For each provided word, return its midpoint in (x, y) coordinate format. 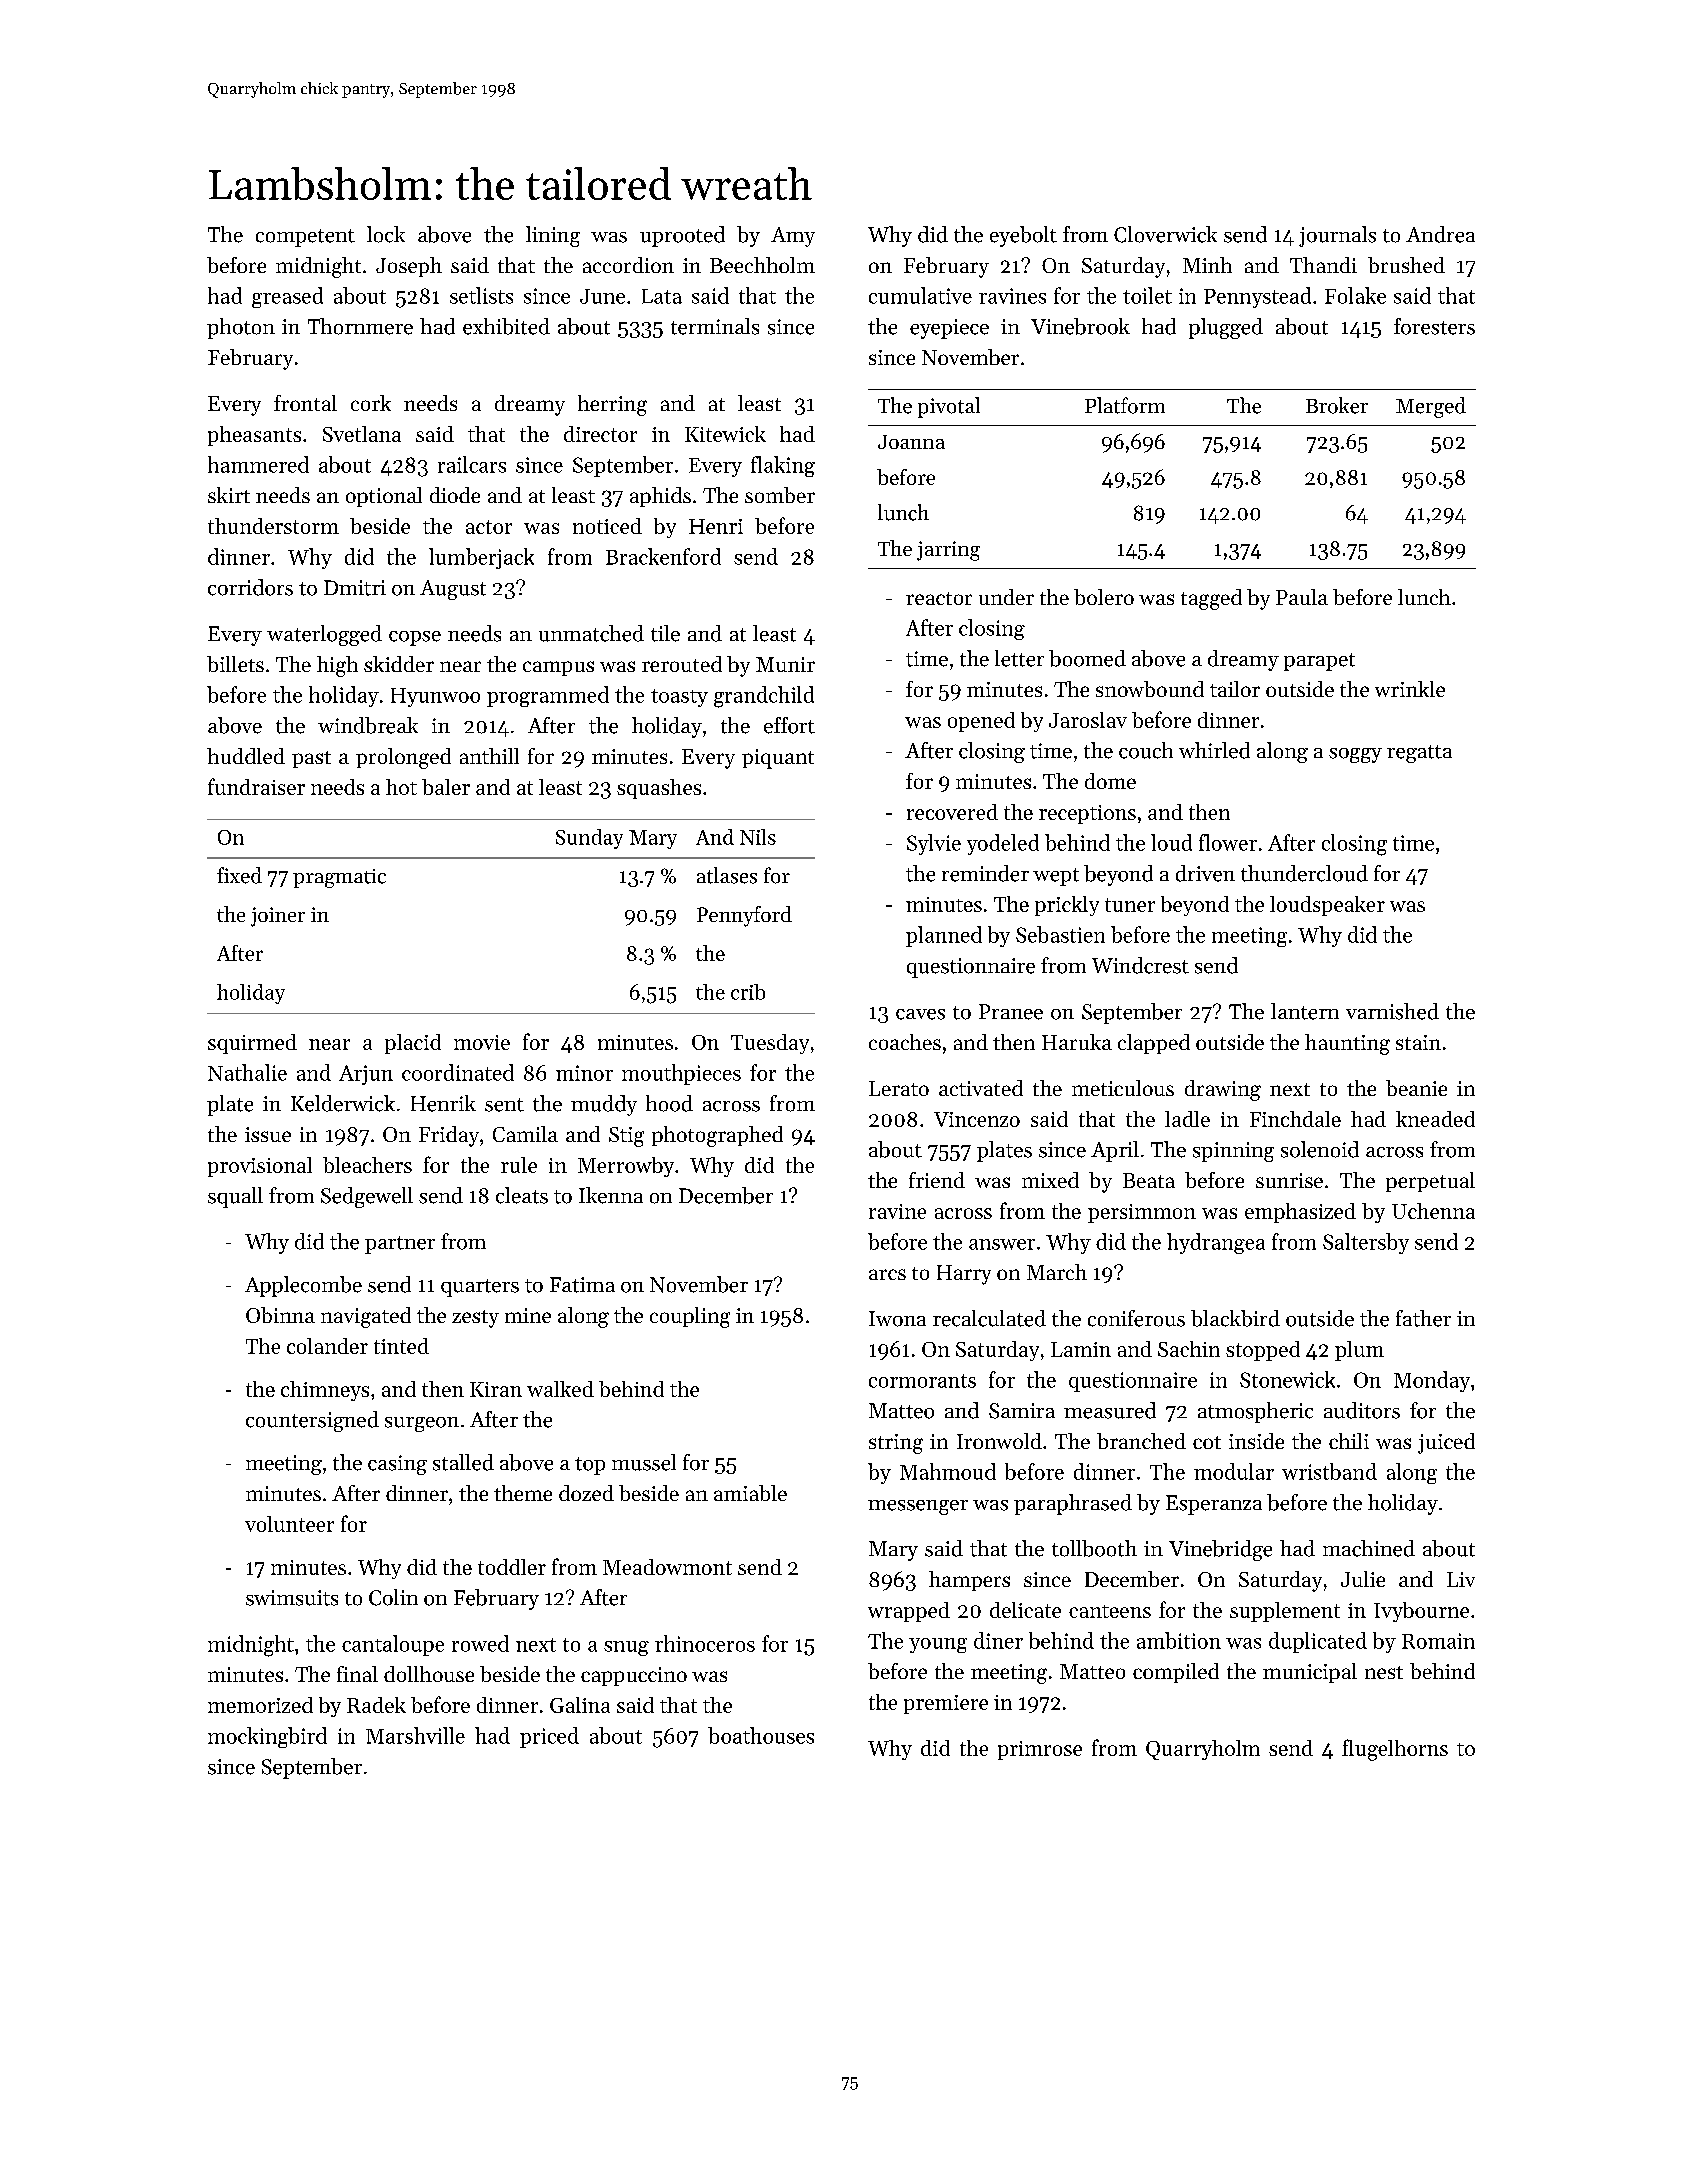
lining (553, 236)
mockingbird (267, 1737)
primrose (1040, 1750)
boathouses (761, 1735)
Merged (1431, 407)
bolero (1104, 597)
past (311, 759)
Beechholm (762, 265)
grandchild (764, 697)
